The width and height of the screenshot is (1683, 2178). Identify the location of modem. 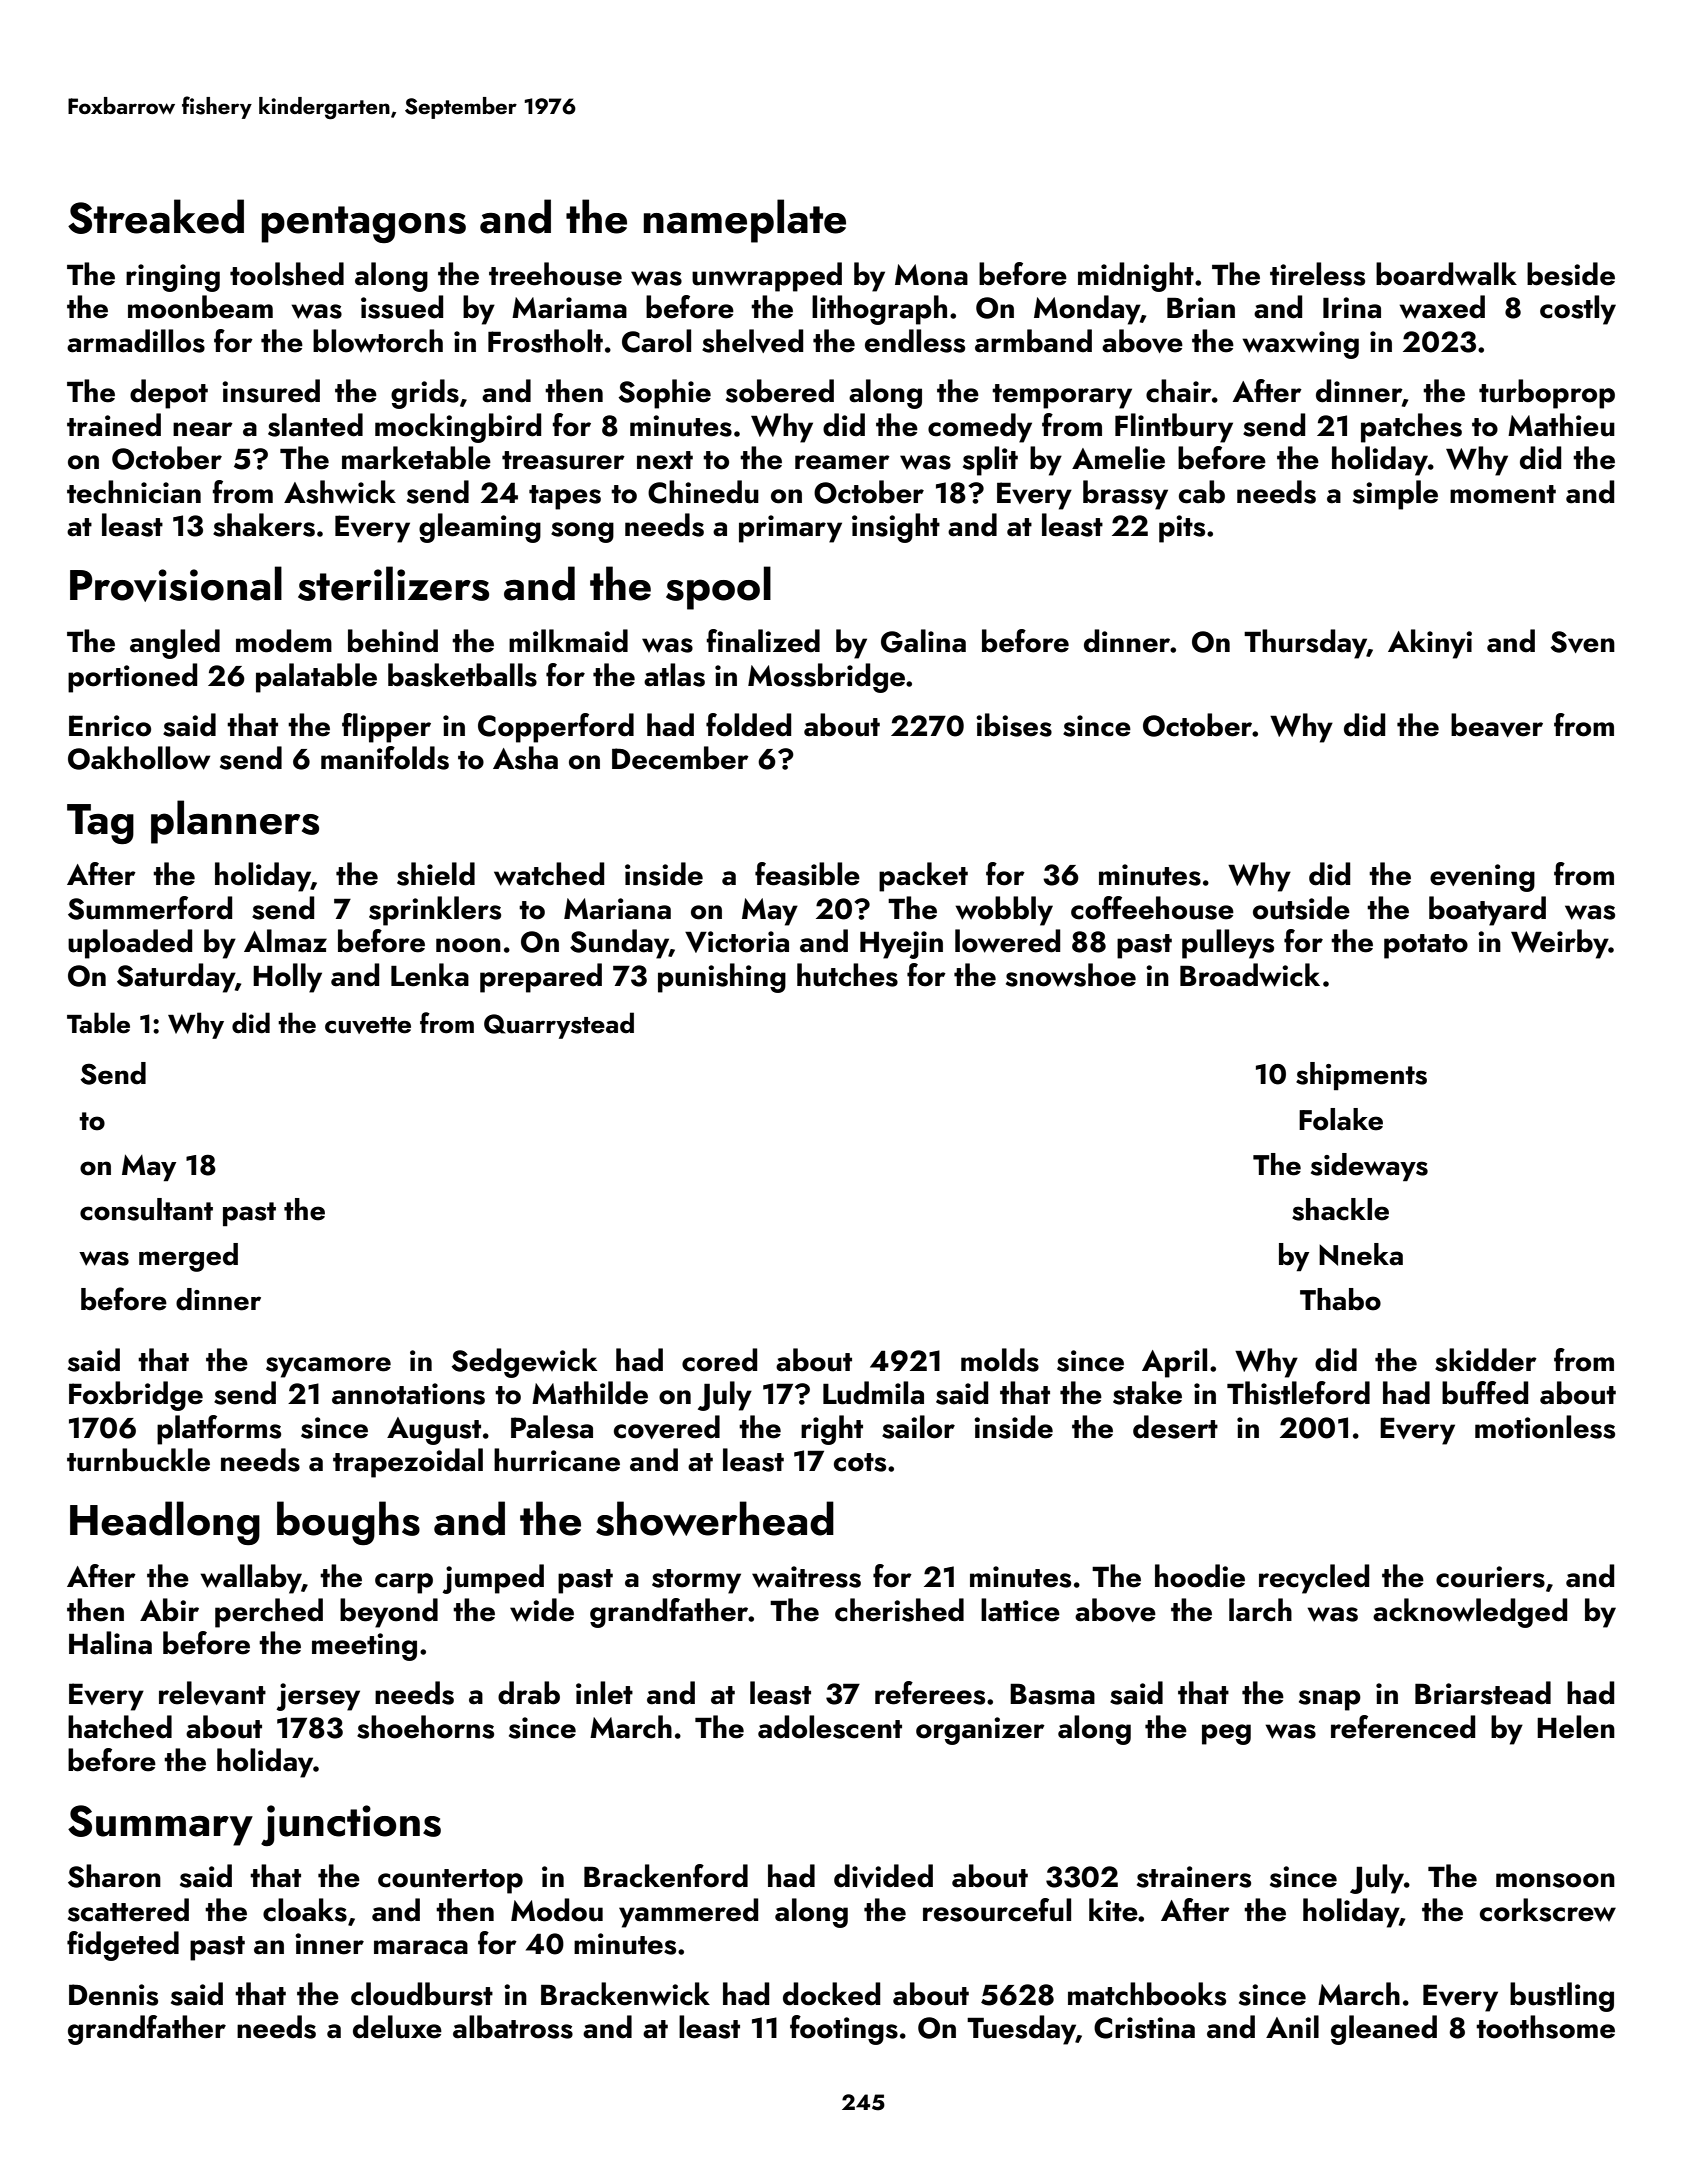
(284, 641).
